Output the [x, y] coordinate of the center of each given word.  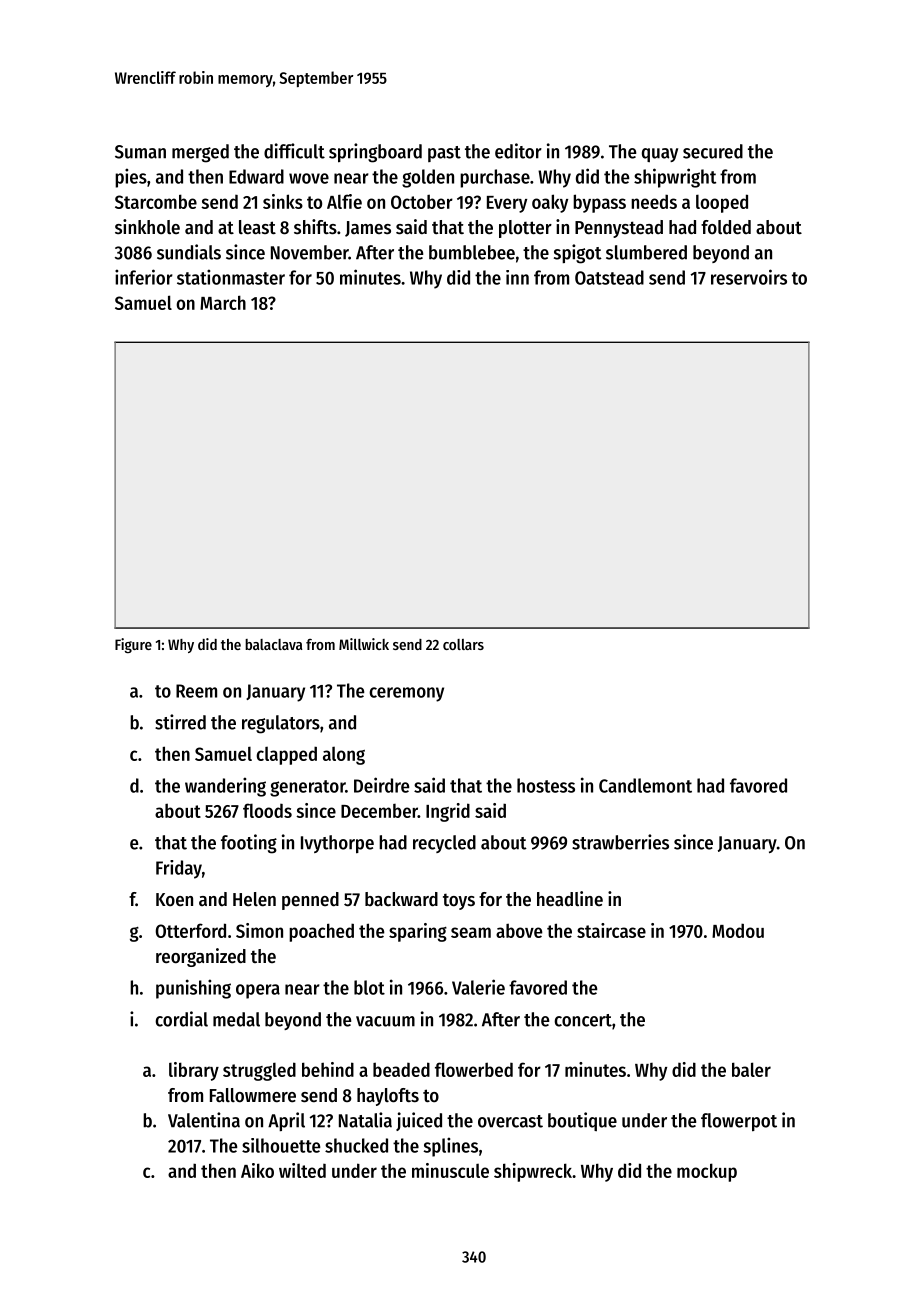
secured [713, 151]
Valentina [204, 1120]
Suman [140, 152]
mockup [707, 1172]
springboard [375, 153]
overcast [510, 1121]
